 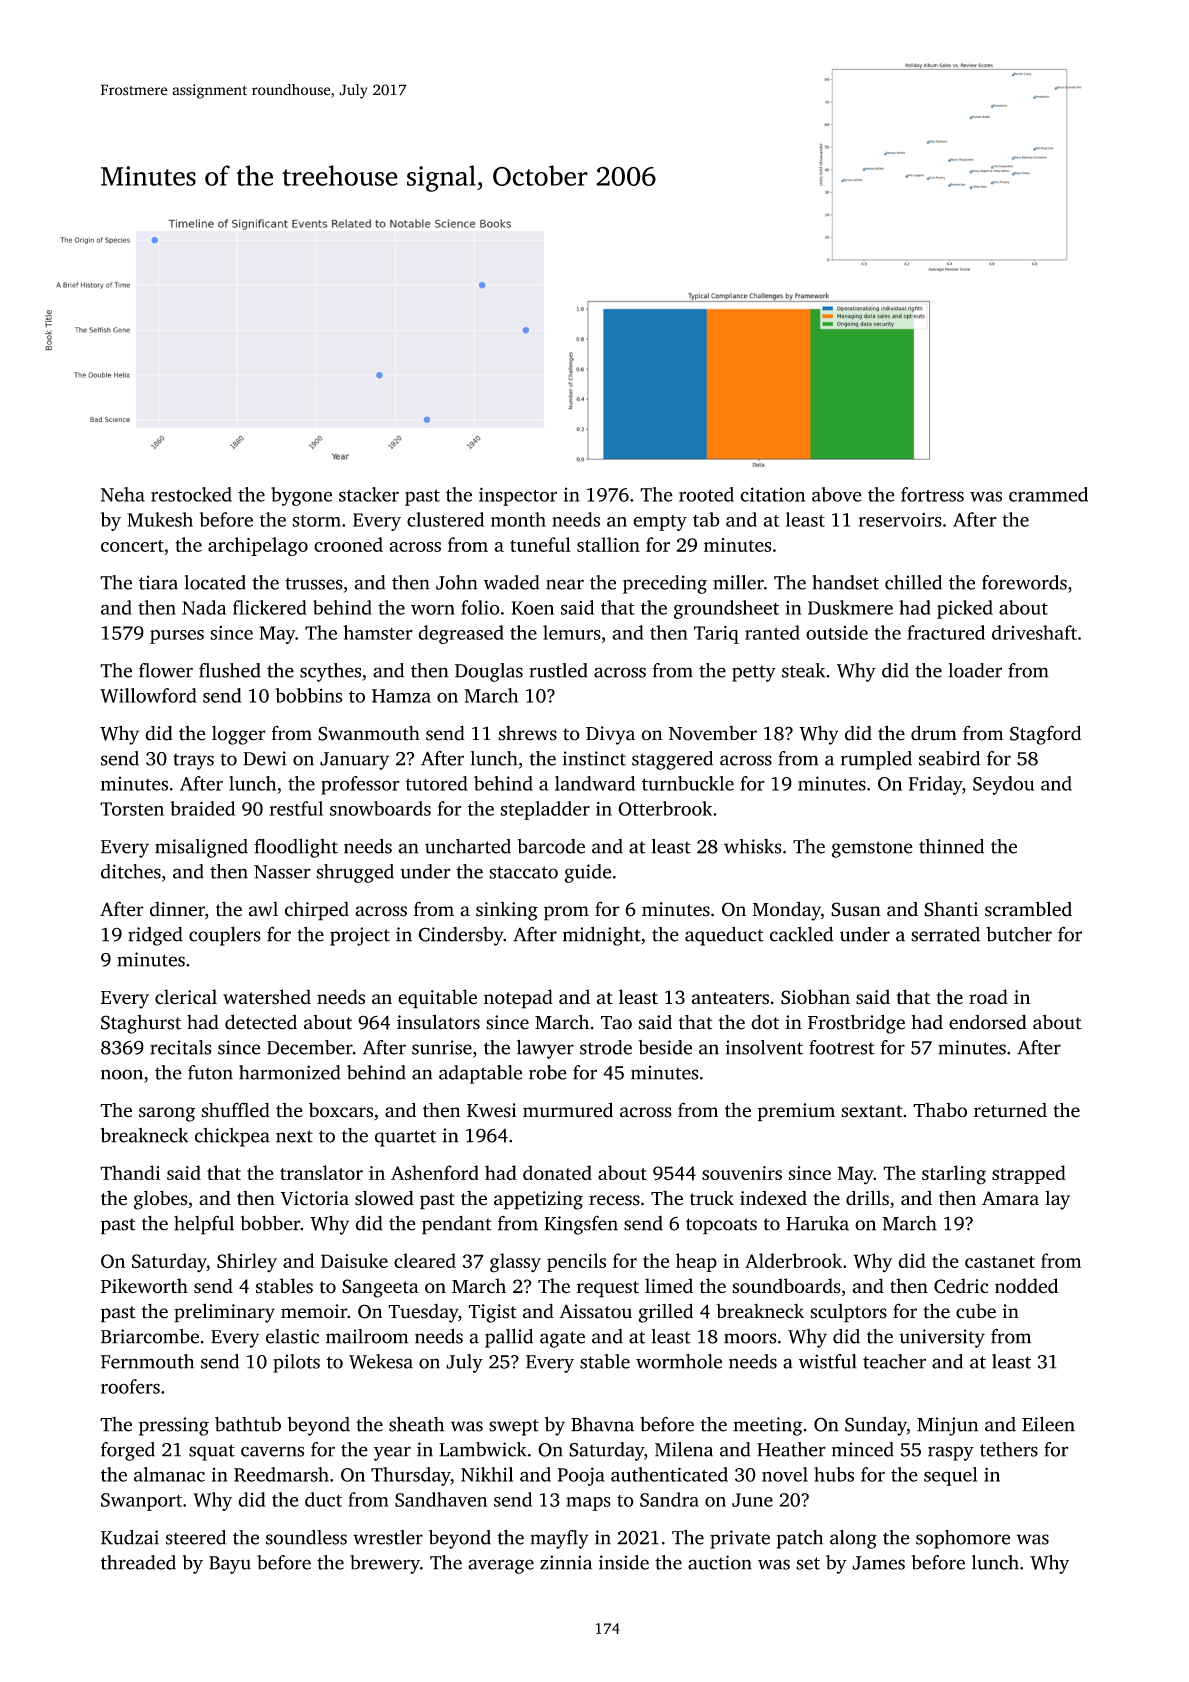 What do you see at coordinates (158, 582) in the image?
I see `tiara` at bounding box center [158, 582].
